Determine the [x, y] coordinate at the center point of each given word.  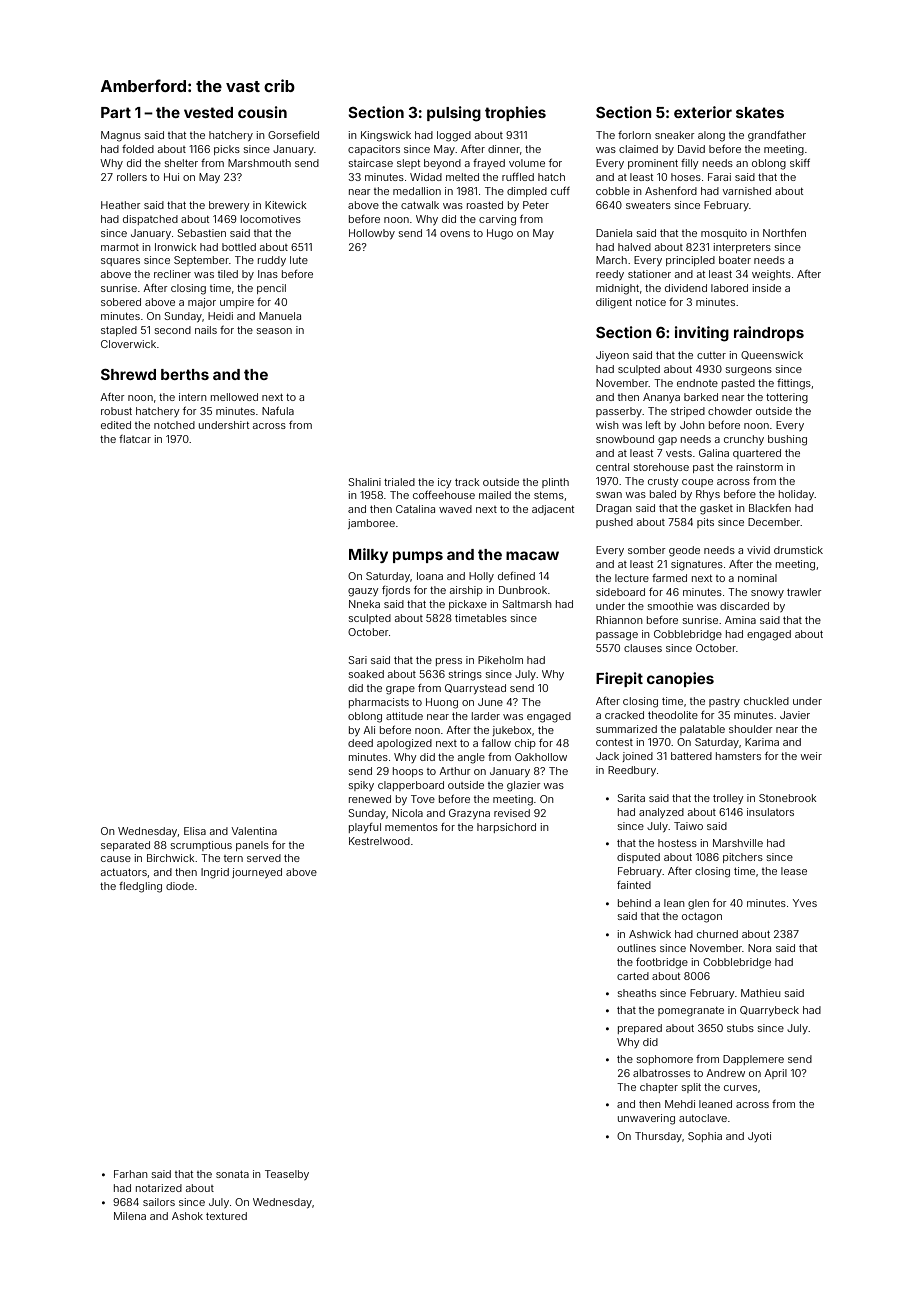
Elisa [195, 831]
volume [527, 163]
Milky [368, 555]
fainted [634, 885]
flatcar [135, 439]
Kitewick [286, 205]
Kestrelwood [379, 841]
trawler [804, 592]
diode [180, 886]
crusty [663, 482]
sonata [232, 1174]
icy [444, 483]
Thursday [658, 1137]
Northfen [784, 233]
